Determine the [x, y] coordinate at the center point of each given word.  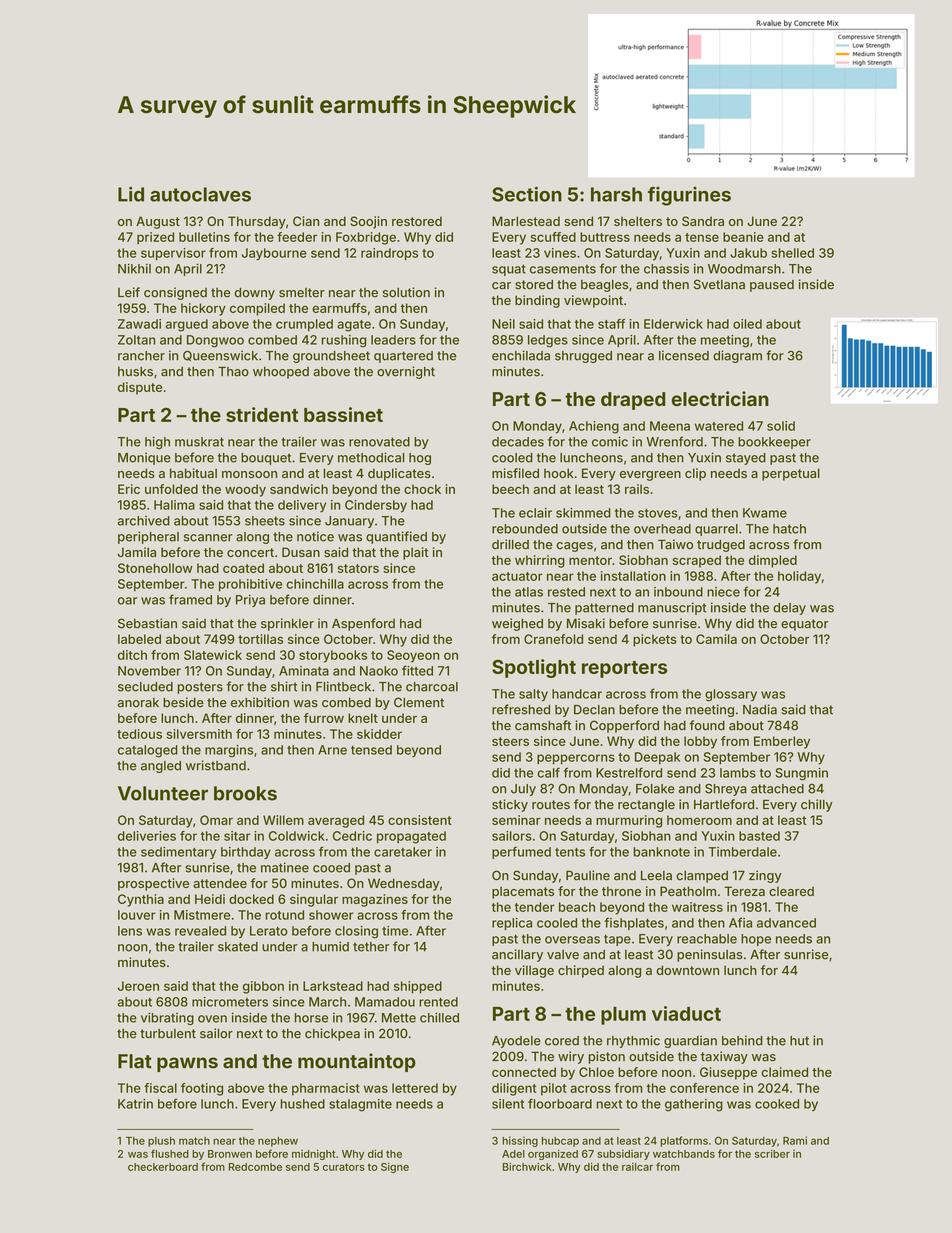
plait [416, 553]
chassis [666, 268]
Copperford [624, 726]
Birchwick [527, 1166]
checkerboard [163, 1167]
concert [250, 552]
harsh [616, 194]
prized [155, 238]
